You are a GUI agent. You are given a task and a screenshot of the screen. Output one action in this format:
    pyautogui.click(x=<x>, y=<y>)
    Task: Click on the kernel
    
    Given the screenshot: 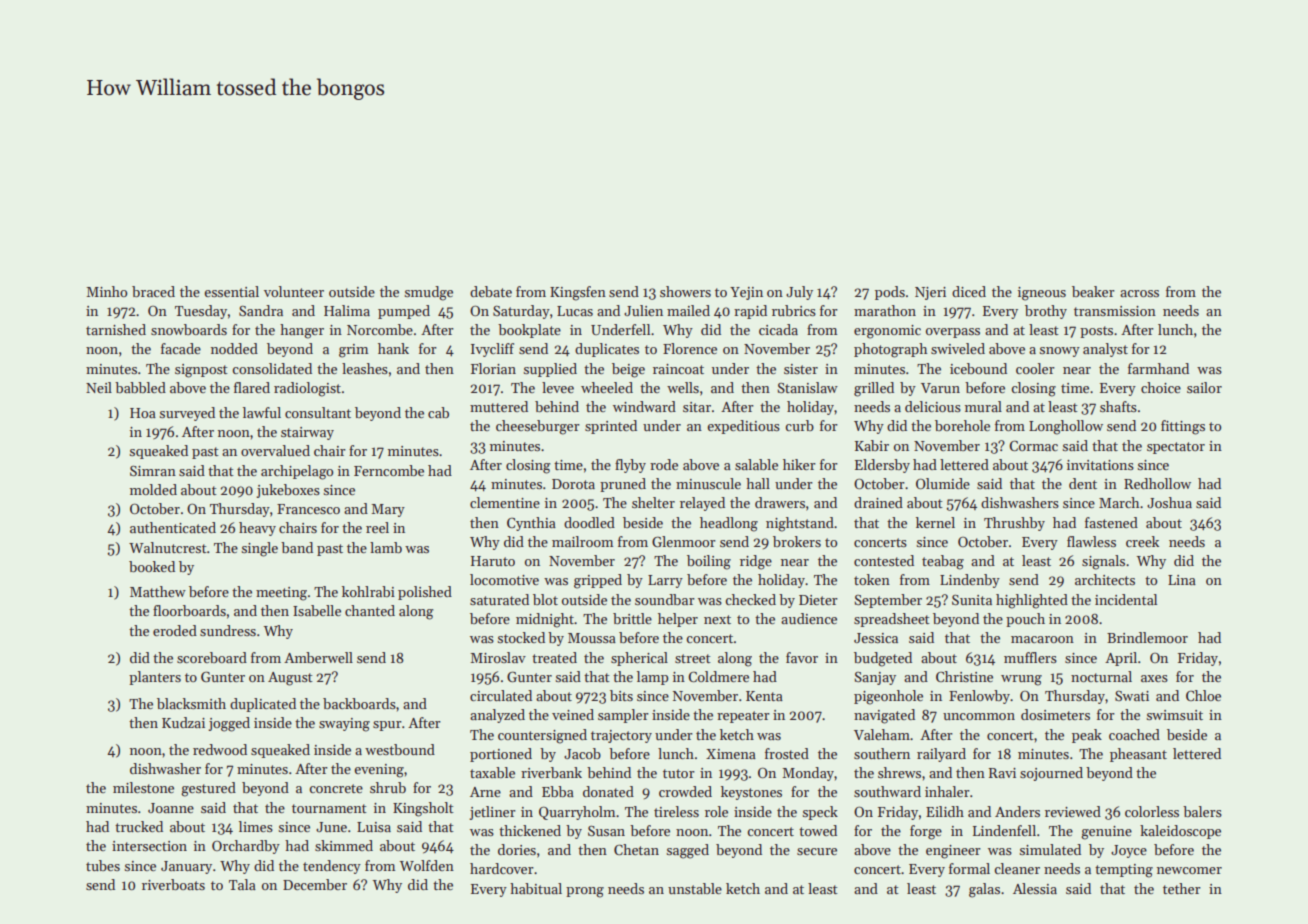 What is the action you would take?
    pyautogui.click(x=935, y=522)
